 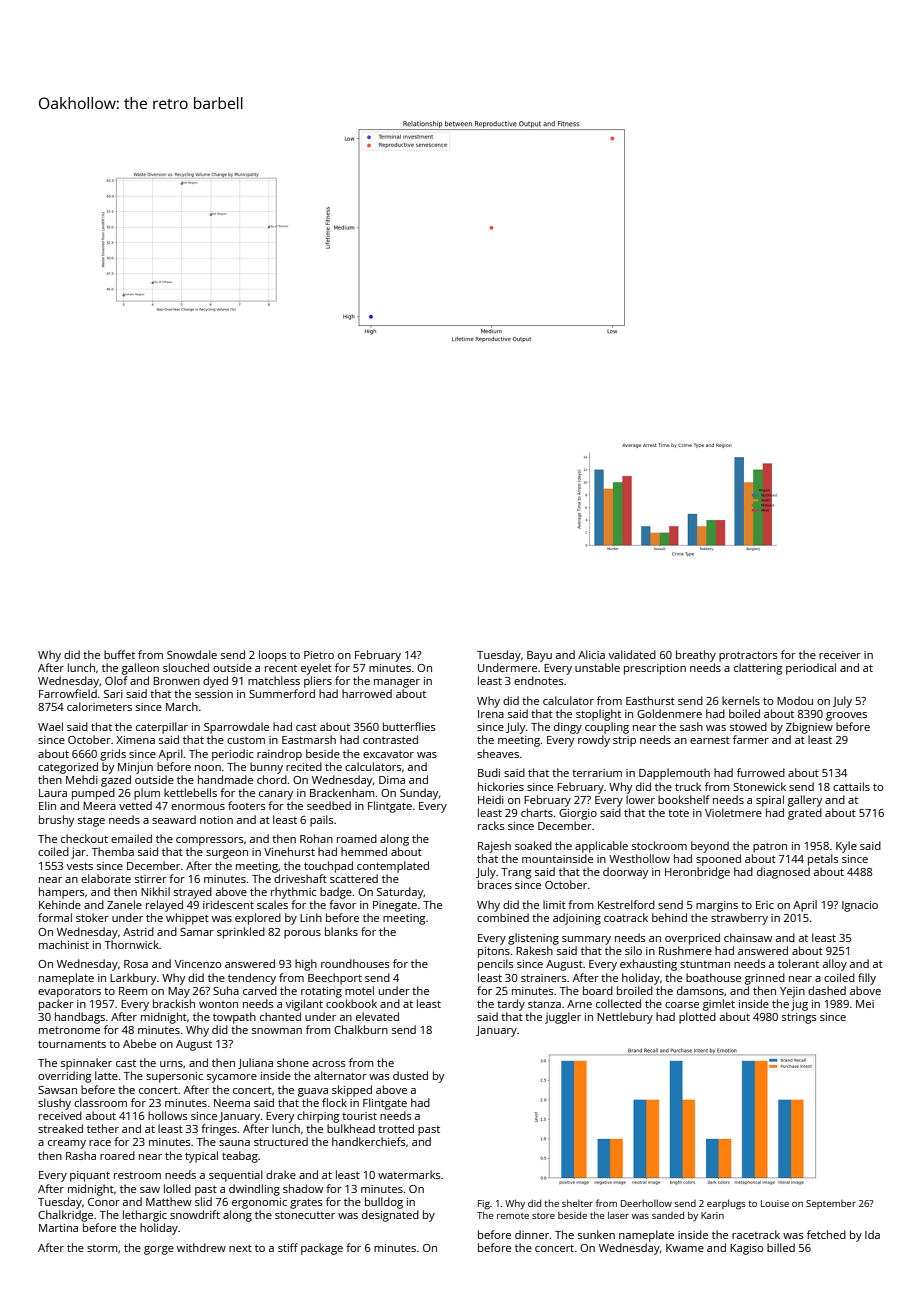 I want to click on bookshelf, so click(x=684, y=799).
